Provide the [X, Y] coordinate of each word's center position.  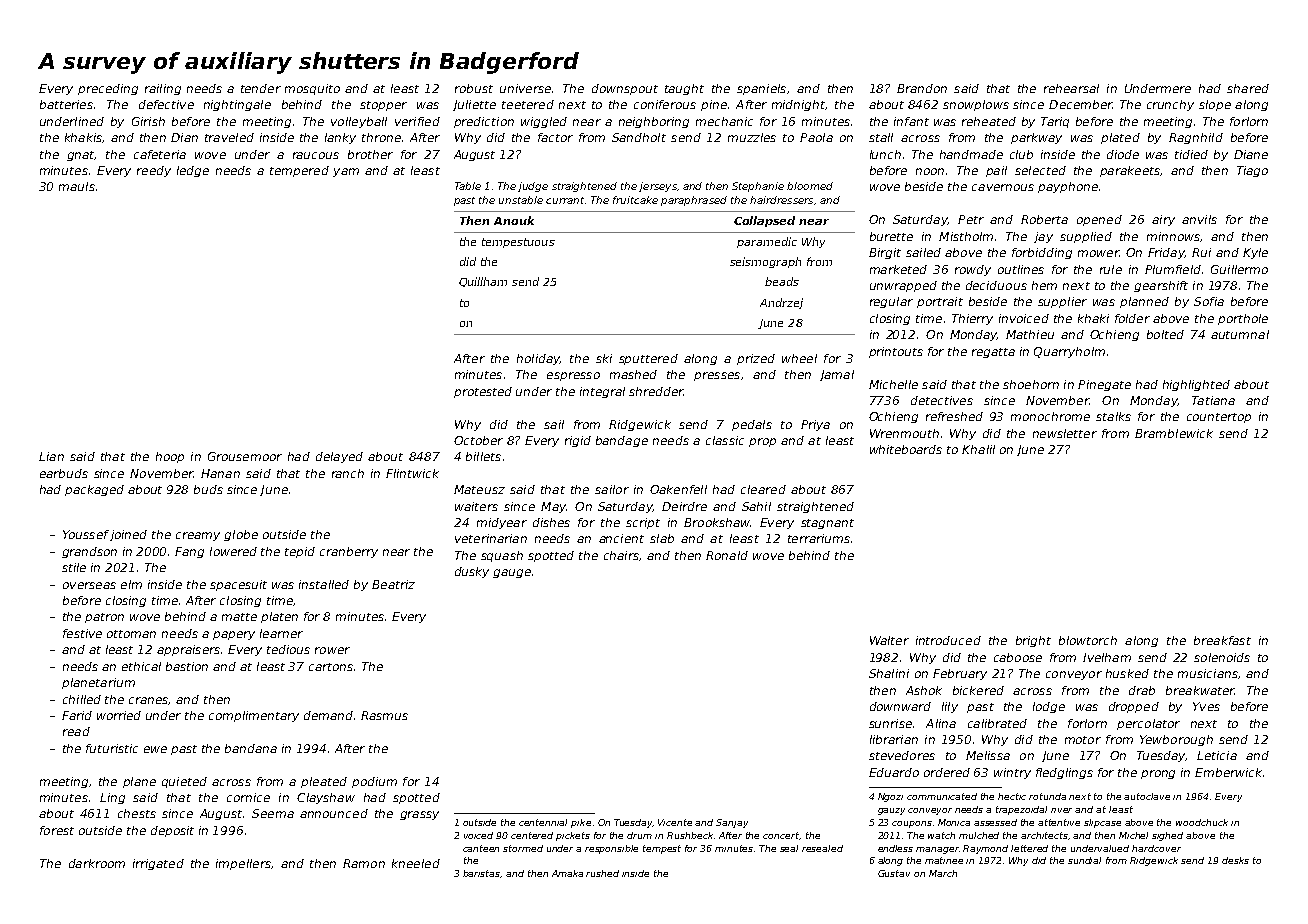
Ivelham [1107, 657]
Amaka [567, 873]
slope [1215, 105]
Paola [816, 137]
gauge [512, 573]
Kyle [1255, 253]
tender [261, 88]
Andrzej [781, 303]
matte [239, 617]
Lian [51, 456]
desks [1235, 860]
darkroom [97, 863]
